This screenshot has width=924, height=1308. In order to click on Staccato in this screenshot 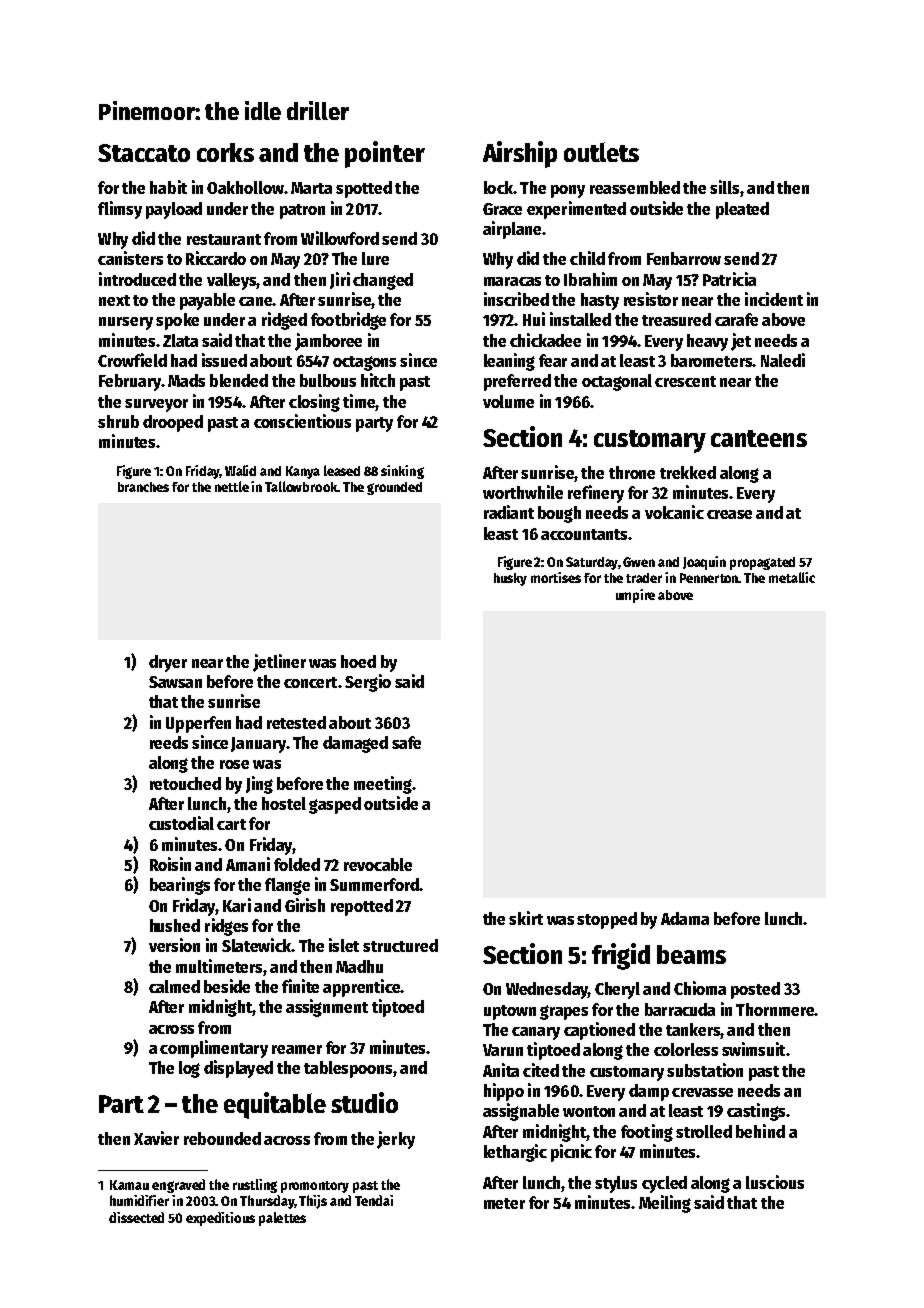, I will do `click(144, 153)`.
